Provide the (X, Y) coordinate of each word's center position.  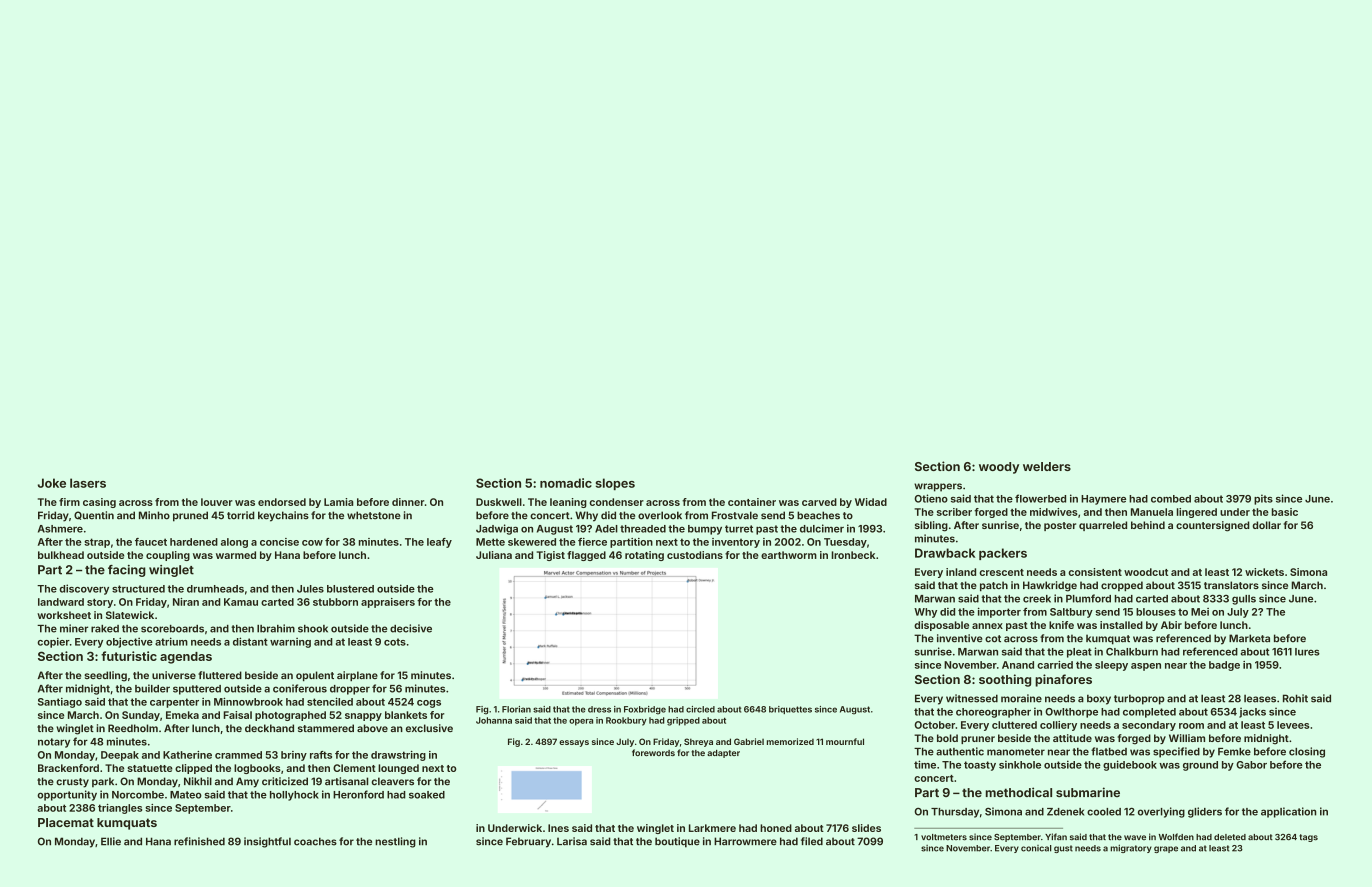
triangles (120, 809)
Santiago (60, 703)
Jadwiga (497, 529)
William (1187, 738)
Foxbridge (645, 710)
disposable (941, 626)
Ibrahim (276, 628)
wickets (1264, 572)
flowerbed (1040, 498)
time (925, 764)
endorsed (282, 502)
